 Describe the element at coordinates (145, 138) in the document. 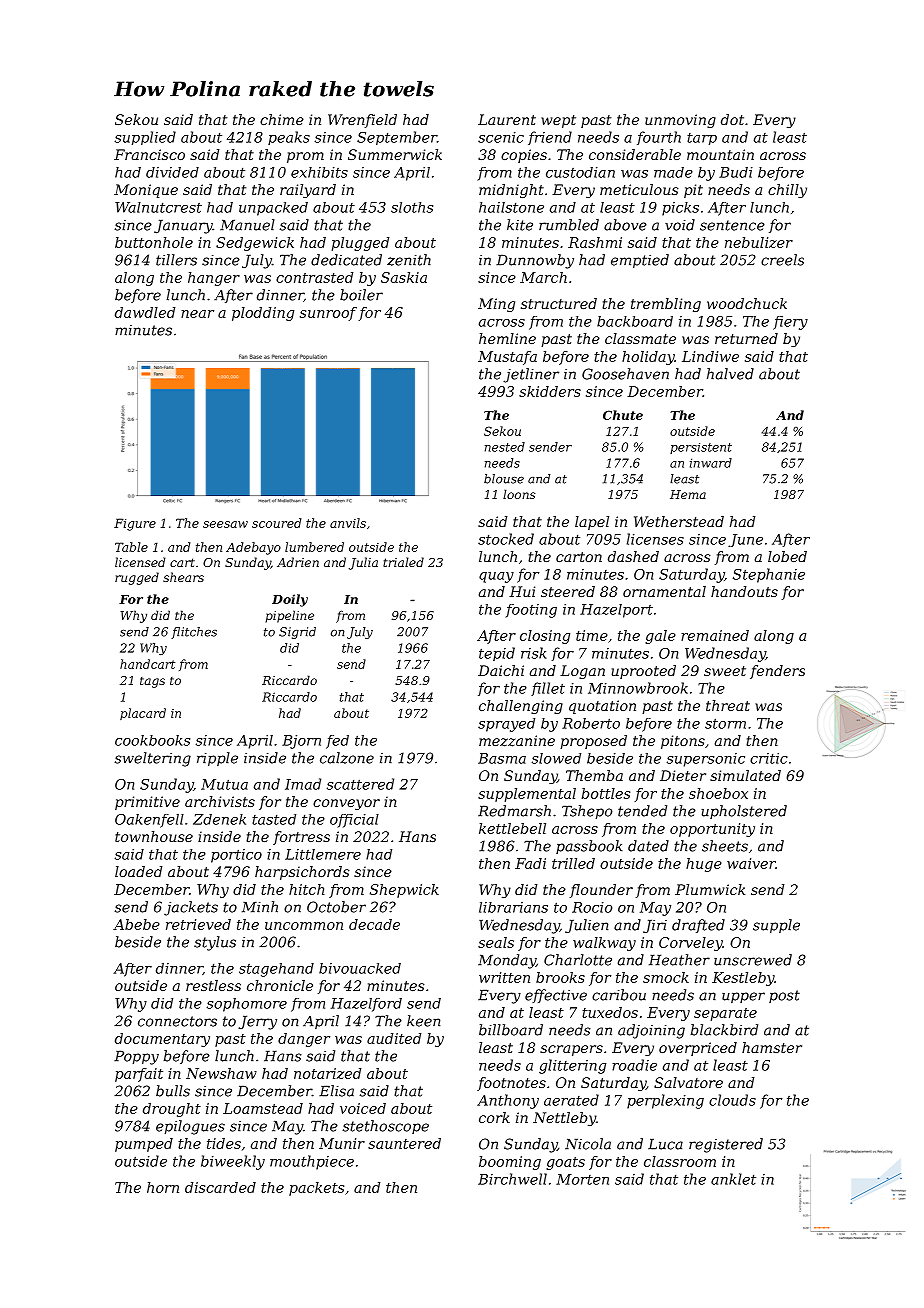

I see `supplied` at that location.
